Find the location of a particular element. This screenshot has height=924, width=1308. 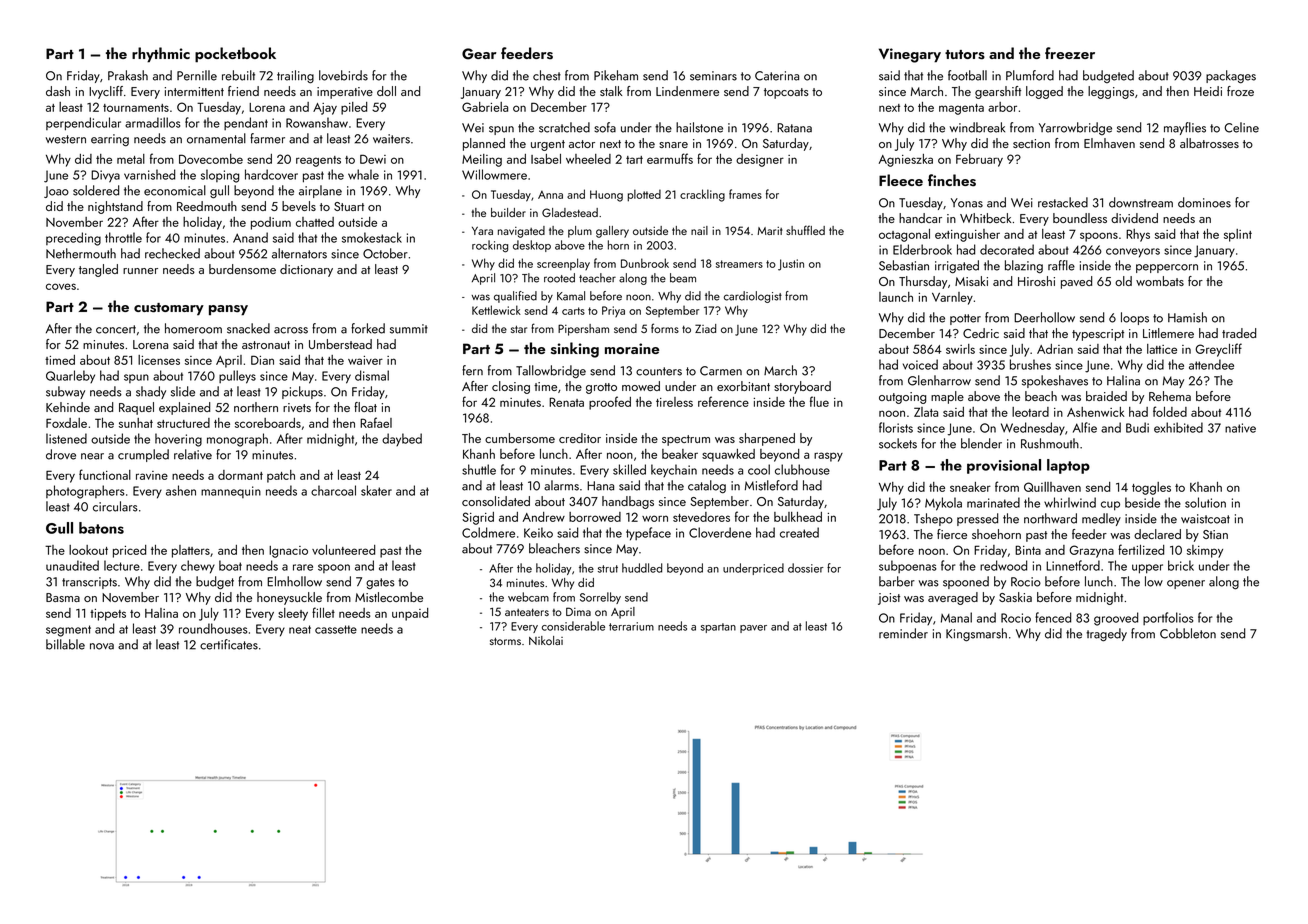

nightstand is located at coordinates (115, 207).
